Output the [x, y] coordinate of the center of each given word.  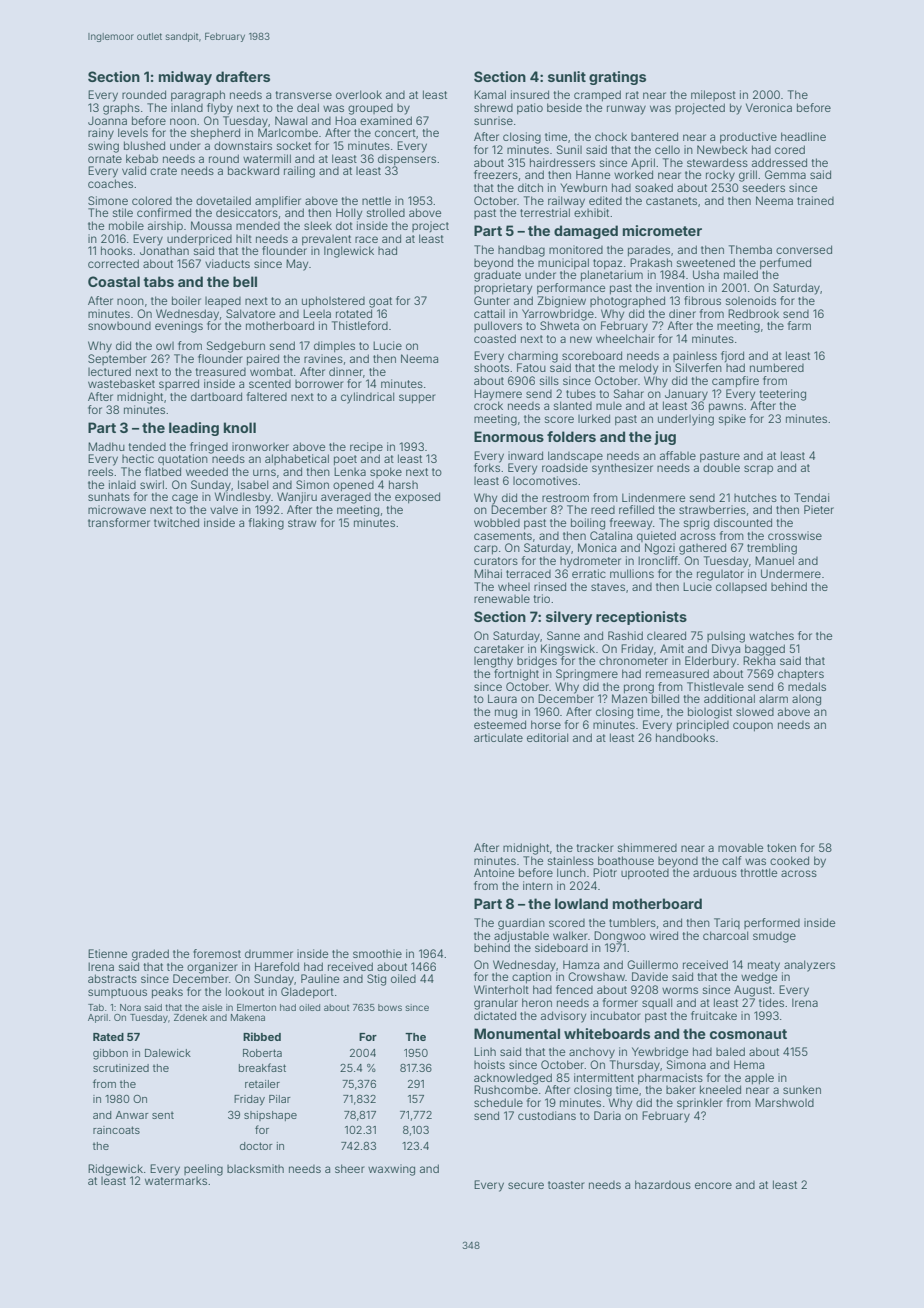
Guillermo [652, 964]
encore [713, 1185]
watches [771, 635]
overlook [359, 94]
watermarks [176, 1181]
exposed [417, 498]
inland [187, 107]
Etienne [107, 953]
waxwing [391, 1170]
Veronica [769, 107]
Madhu [106, 446]
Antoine [494, 872]
